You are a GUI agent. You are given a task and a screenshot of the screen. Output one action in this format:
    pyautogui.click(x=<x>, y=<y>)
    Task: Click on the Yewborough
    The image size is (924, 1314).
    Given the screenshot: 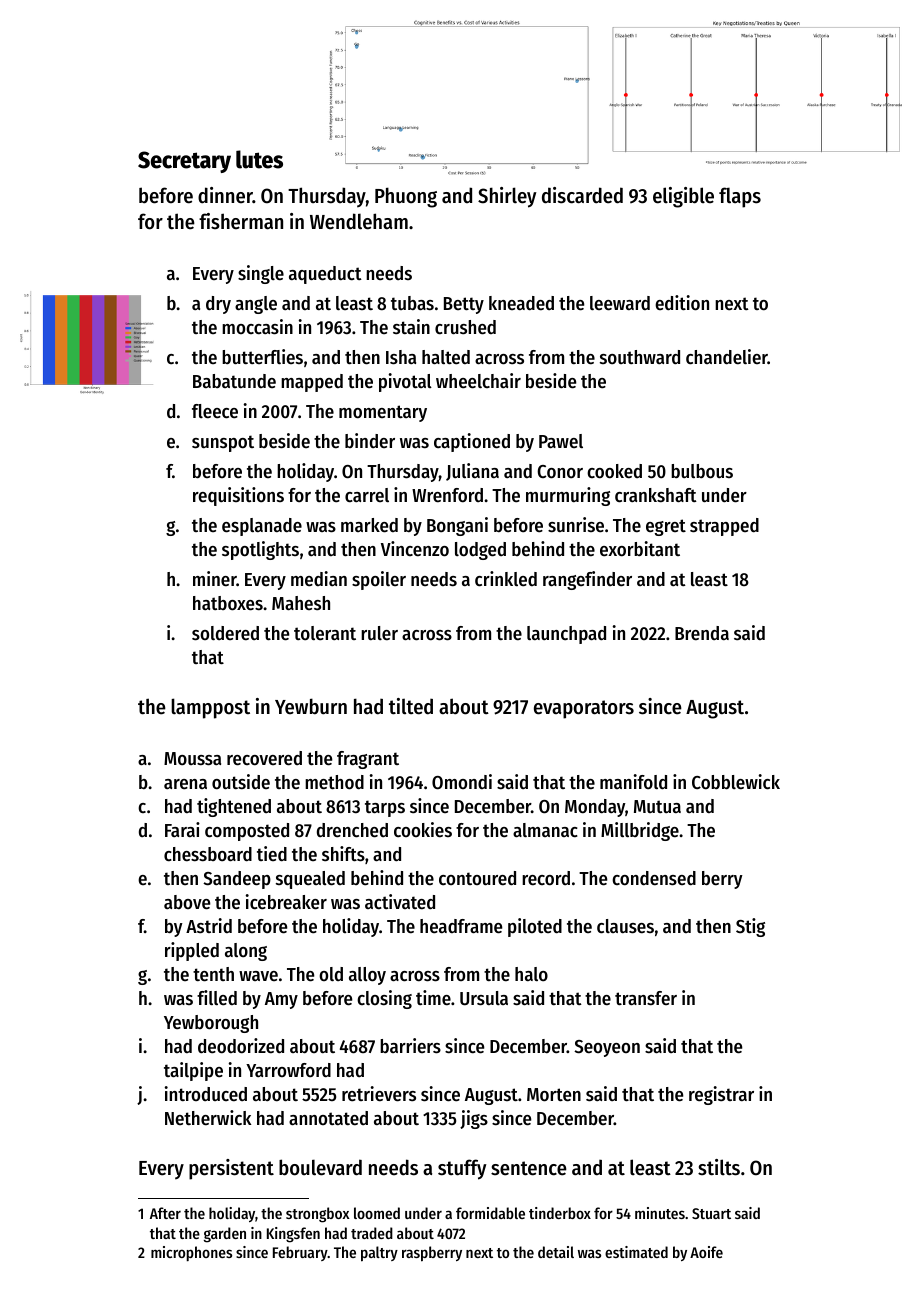 What is the action you would take?
    pyautogui.click(x=211, y=1024)
